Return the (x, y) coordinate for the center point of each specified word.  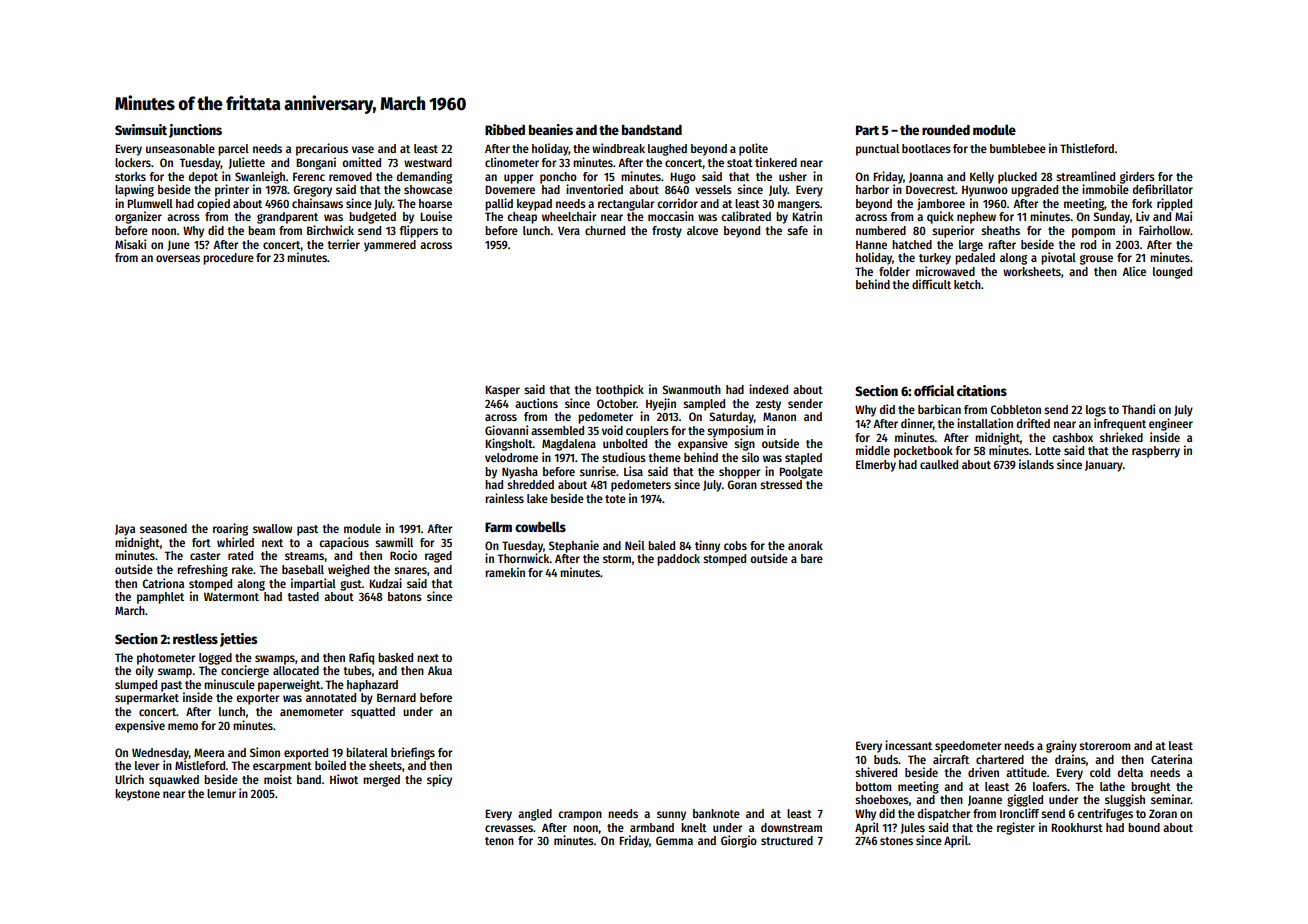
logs (1096, 411)
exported (306, 754)
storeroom (1104, 746)
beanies (551, 129)
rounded (946, 130)
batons (405, 596)
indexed (768, 389)
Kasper (502, 391)
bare (812, 558)
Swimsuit (141, 129)
